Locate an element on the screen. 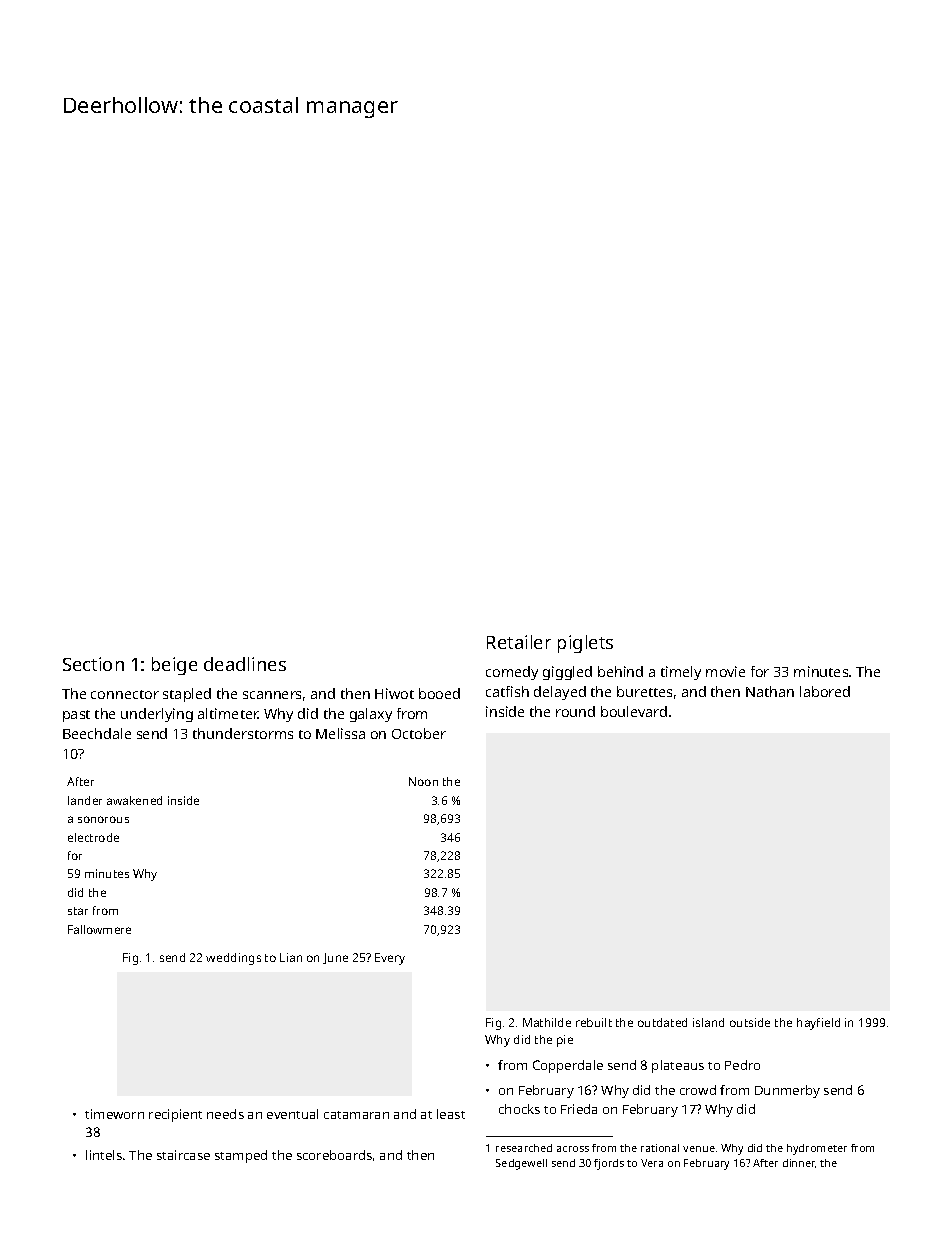 The image size is (952, 1233). dinner is located at coordinates (799, 1163).
